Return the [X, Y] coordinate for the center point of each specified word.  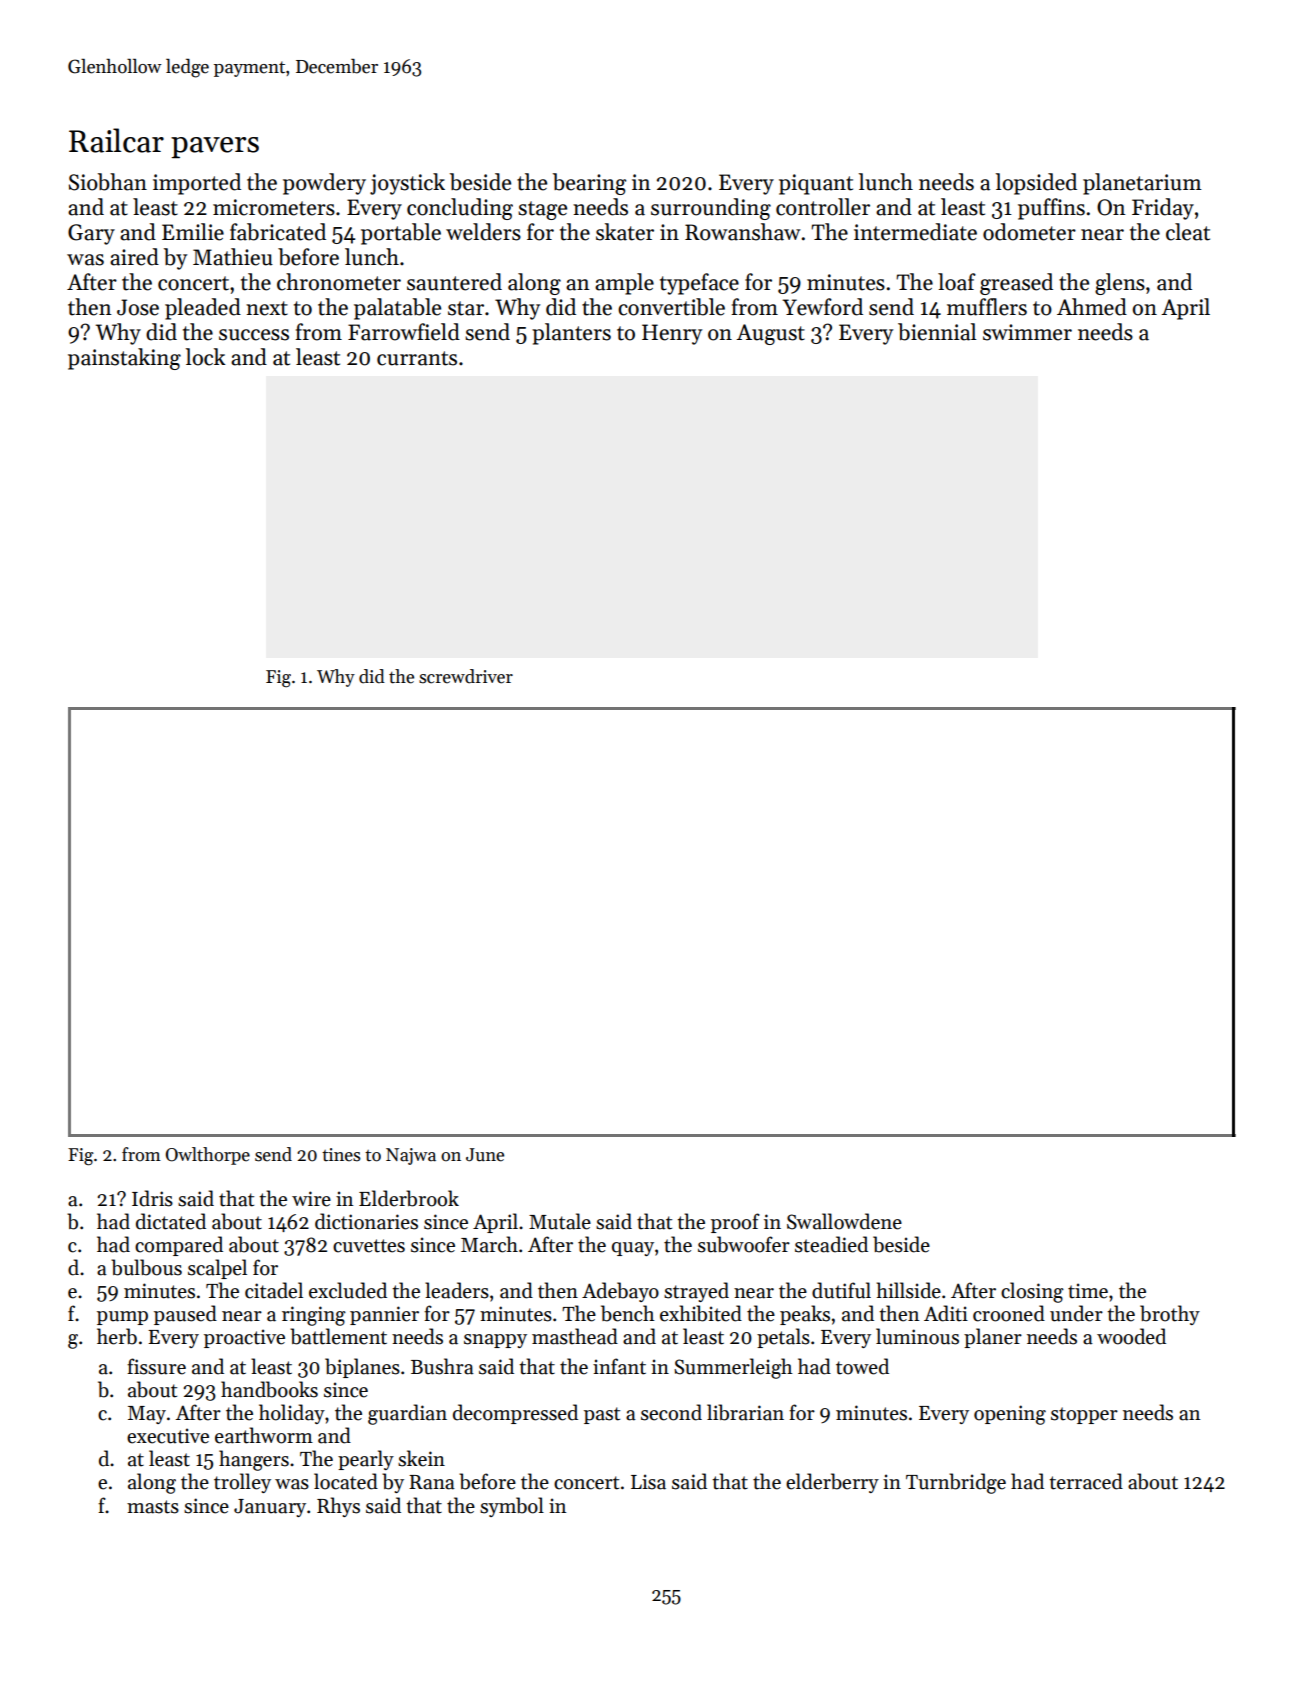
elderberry [832, 1483]
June [485, 1155]
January [270, 1508]
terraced [1086, 1481]
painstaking [124, 359]
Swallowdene [844, 1221]
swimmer [1027, 332]
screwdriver [466, 676]
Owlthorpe [208, 1156]
